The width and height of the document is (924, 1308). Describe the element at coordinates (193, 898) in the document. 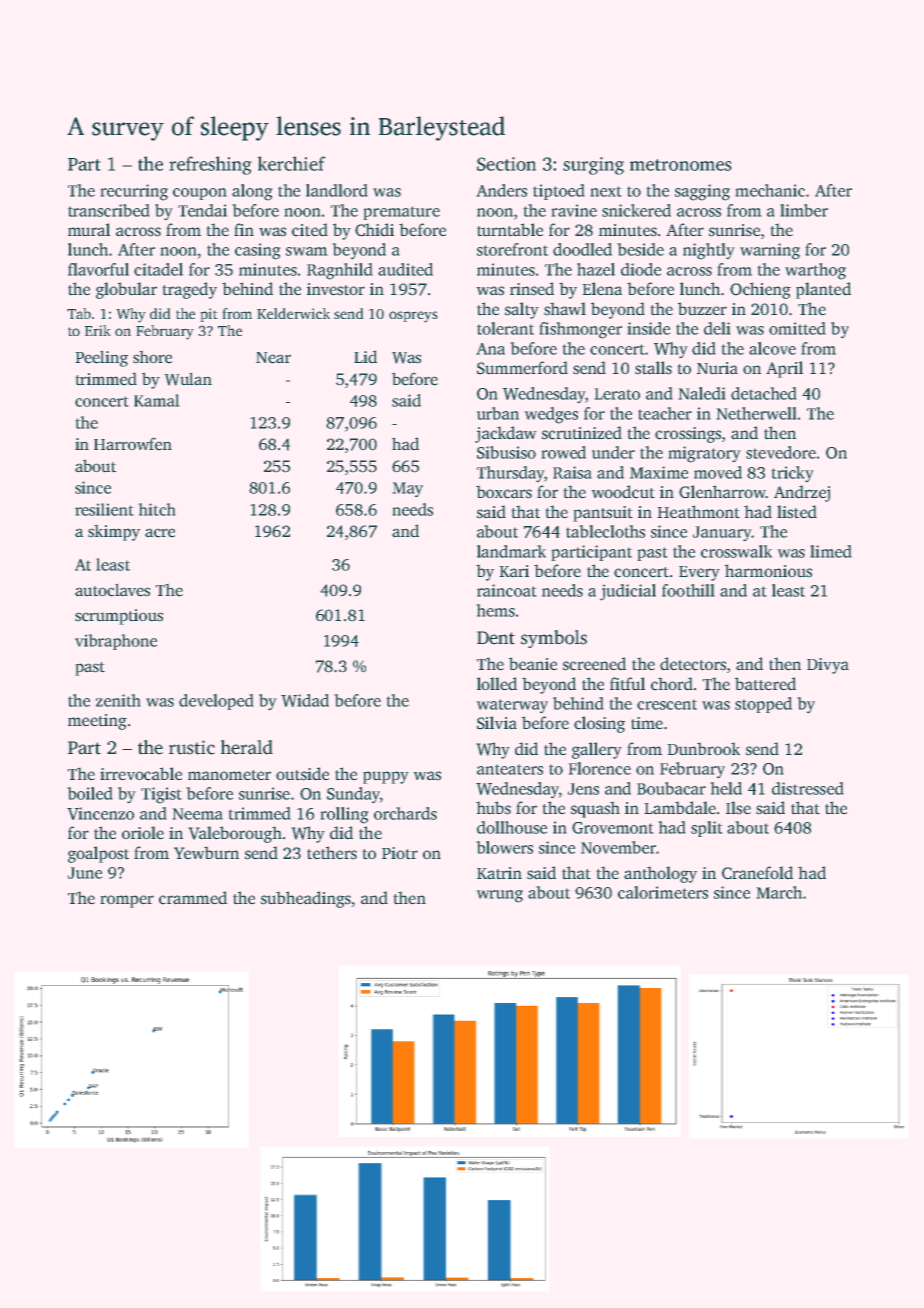

I see `crammed` at that location.
